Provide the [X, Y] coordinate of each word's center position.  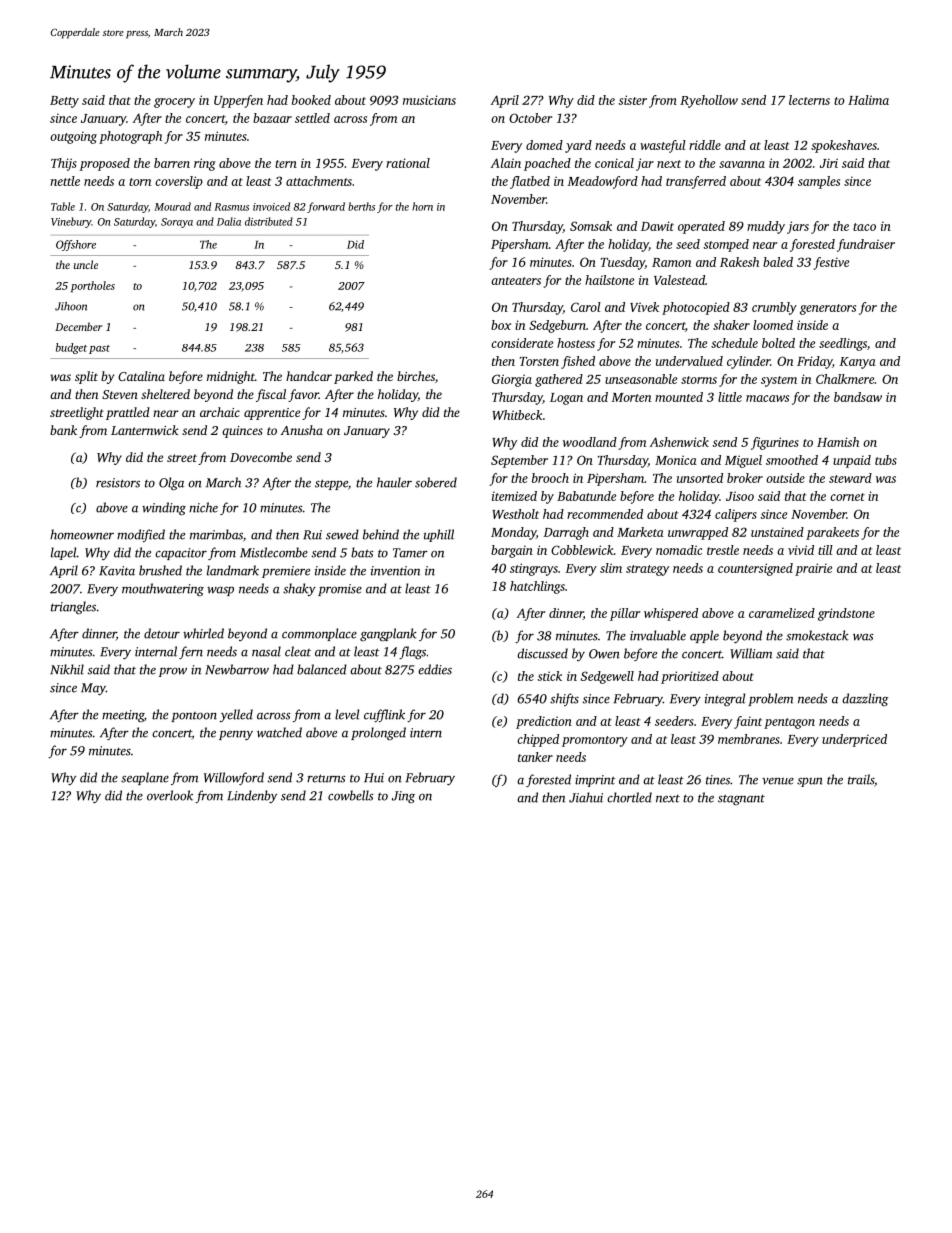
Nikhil [67, 669]
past [99, 349]
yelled [236, 715]
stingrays [534, 569]
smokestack [817, 635]
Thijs [64, 164]
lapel [64, 553]
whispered [671, 614]
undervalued [689, 361]
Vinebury [71, 222]
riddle [705, 145]
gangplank [388, 634]
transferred [696, 182]
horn [422, 206]
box [501, 325]
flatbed [530, 182]
